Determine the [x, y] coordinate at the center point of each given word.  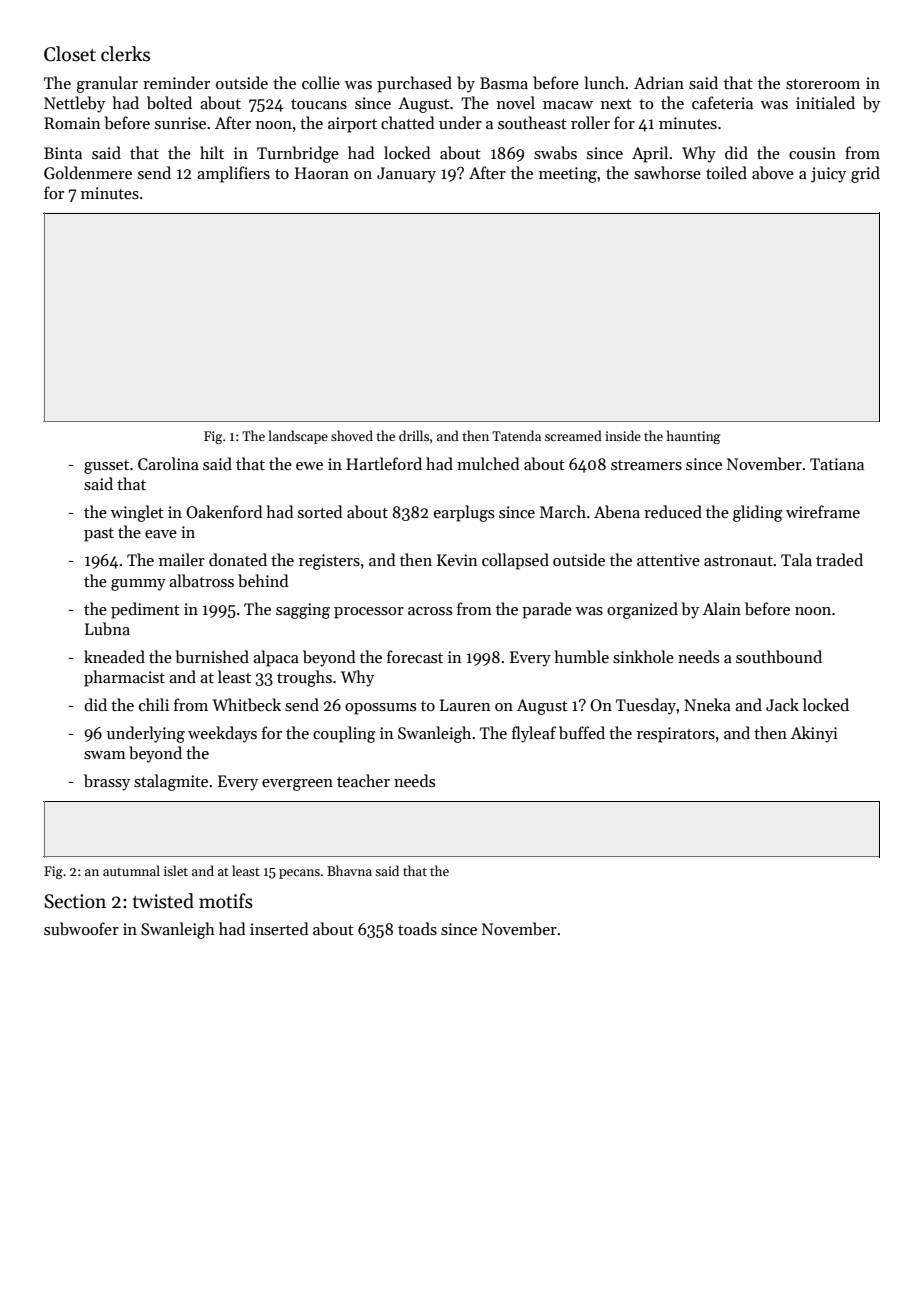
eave [161, 534]
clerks [125, 54]
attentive [668, 560]
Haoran [322, 173]
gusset [106, 467]
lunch [604, 82]
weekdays [222, 734]
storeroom [823, 84]
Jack [782, 704]
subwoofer [81, 928]
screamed [573, 435]
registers [329, 562]
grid [865, 174]
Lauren [465, 705]
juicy [828, 175]
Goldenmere [88, 172]
